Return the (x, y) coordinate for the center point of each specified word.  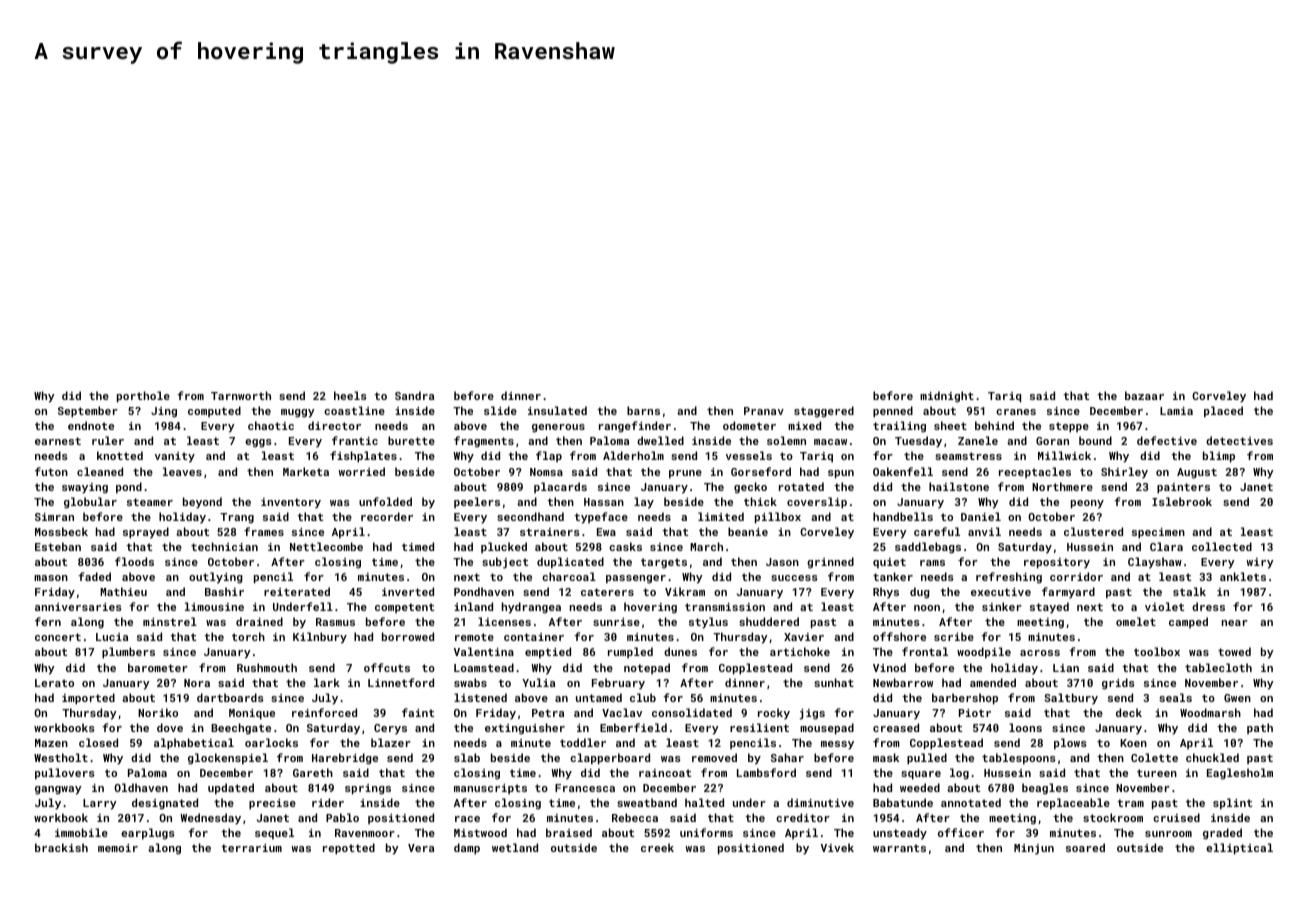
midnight (947, 397)
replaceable (1073, 804)
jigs (812, 714)
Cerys (390, 729)
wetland (515, 847)
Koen (1133, 743)
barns (643, 410)
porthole (143, 397)
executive (1001, 592)
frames (264, 531)
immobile (81, 832)
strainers (550, 532)
